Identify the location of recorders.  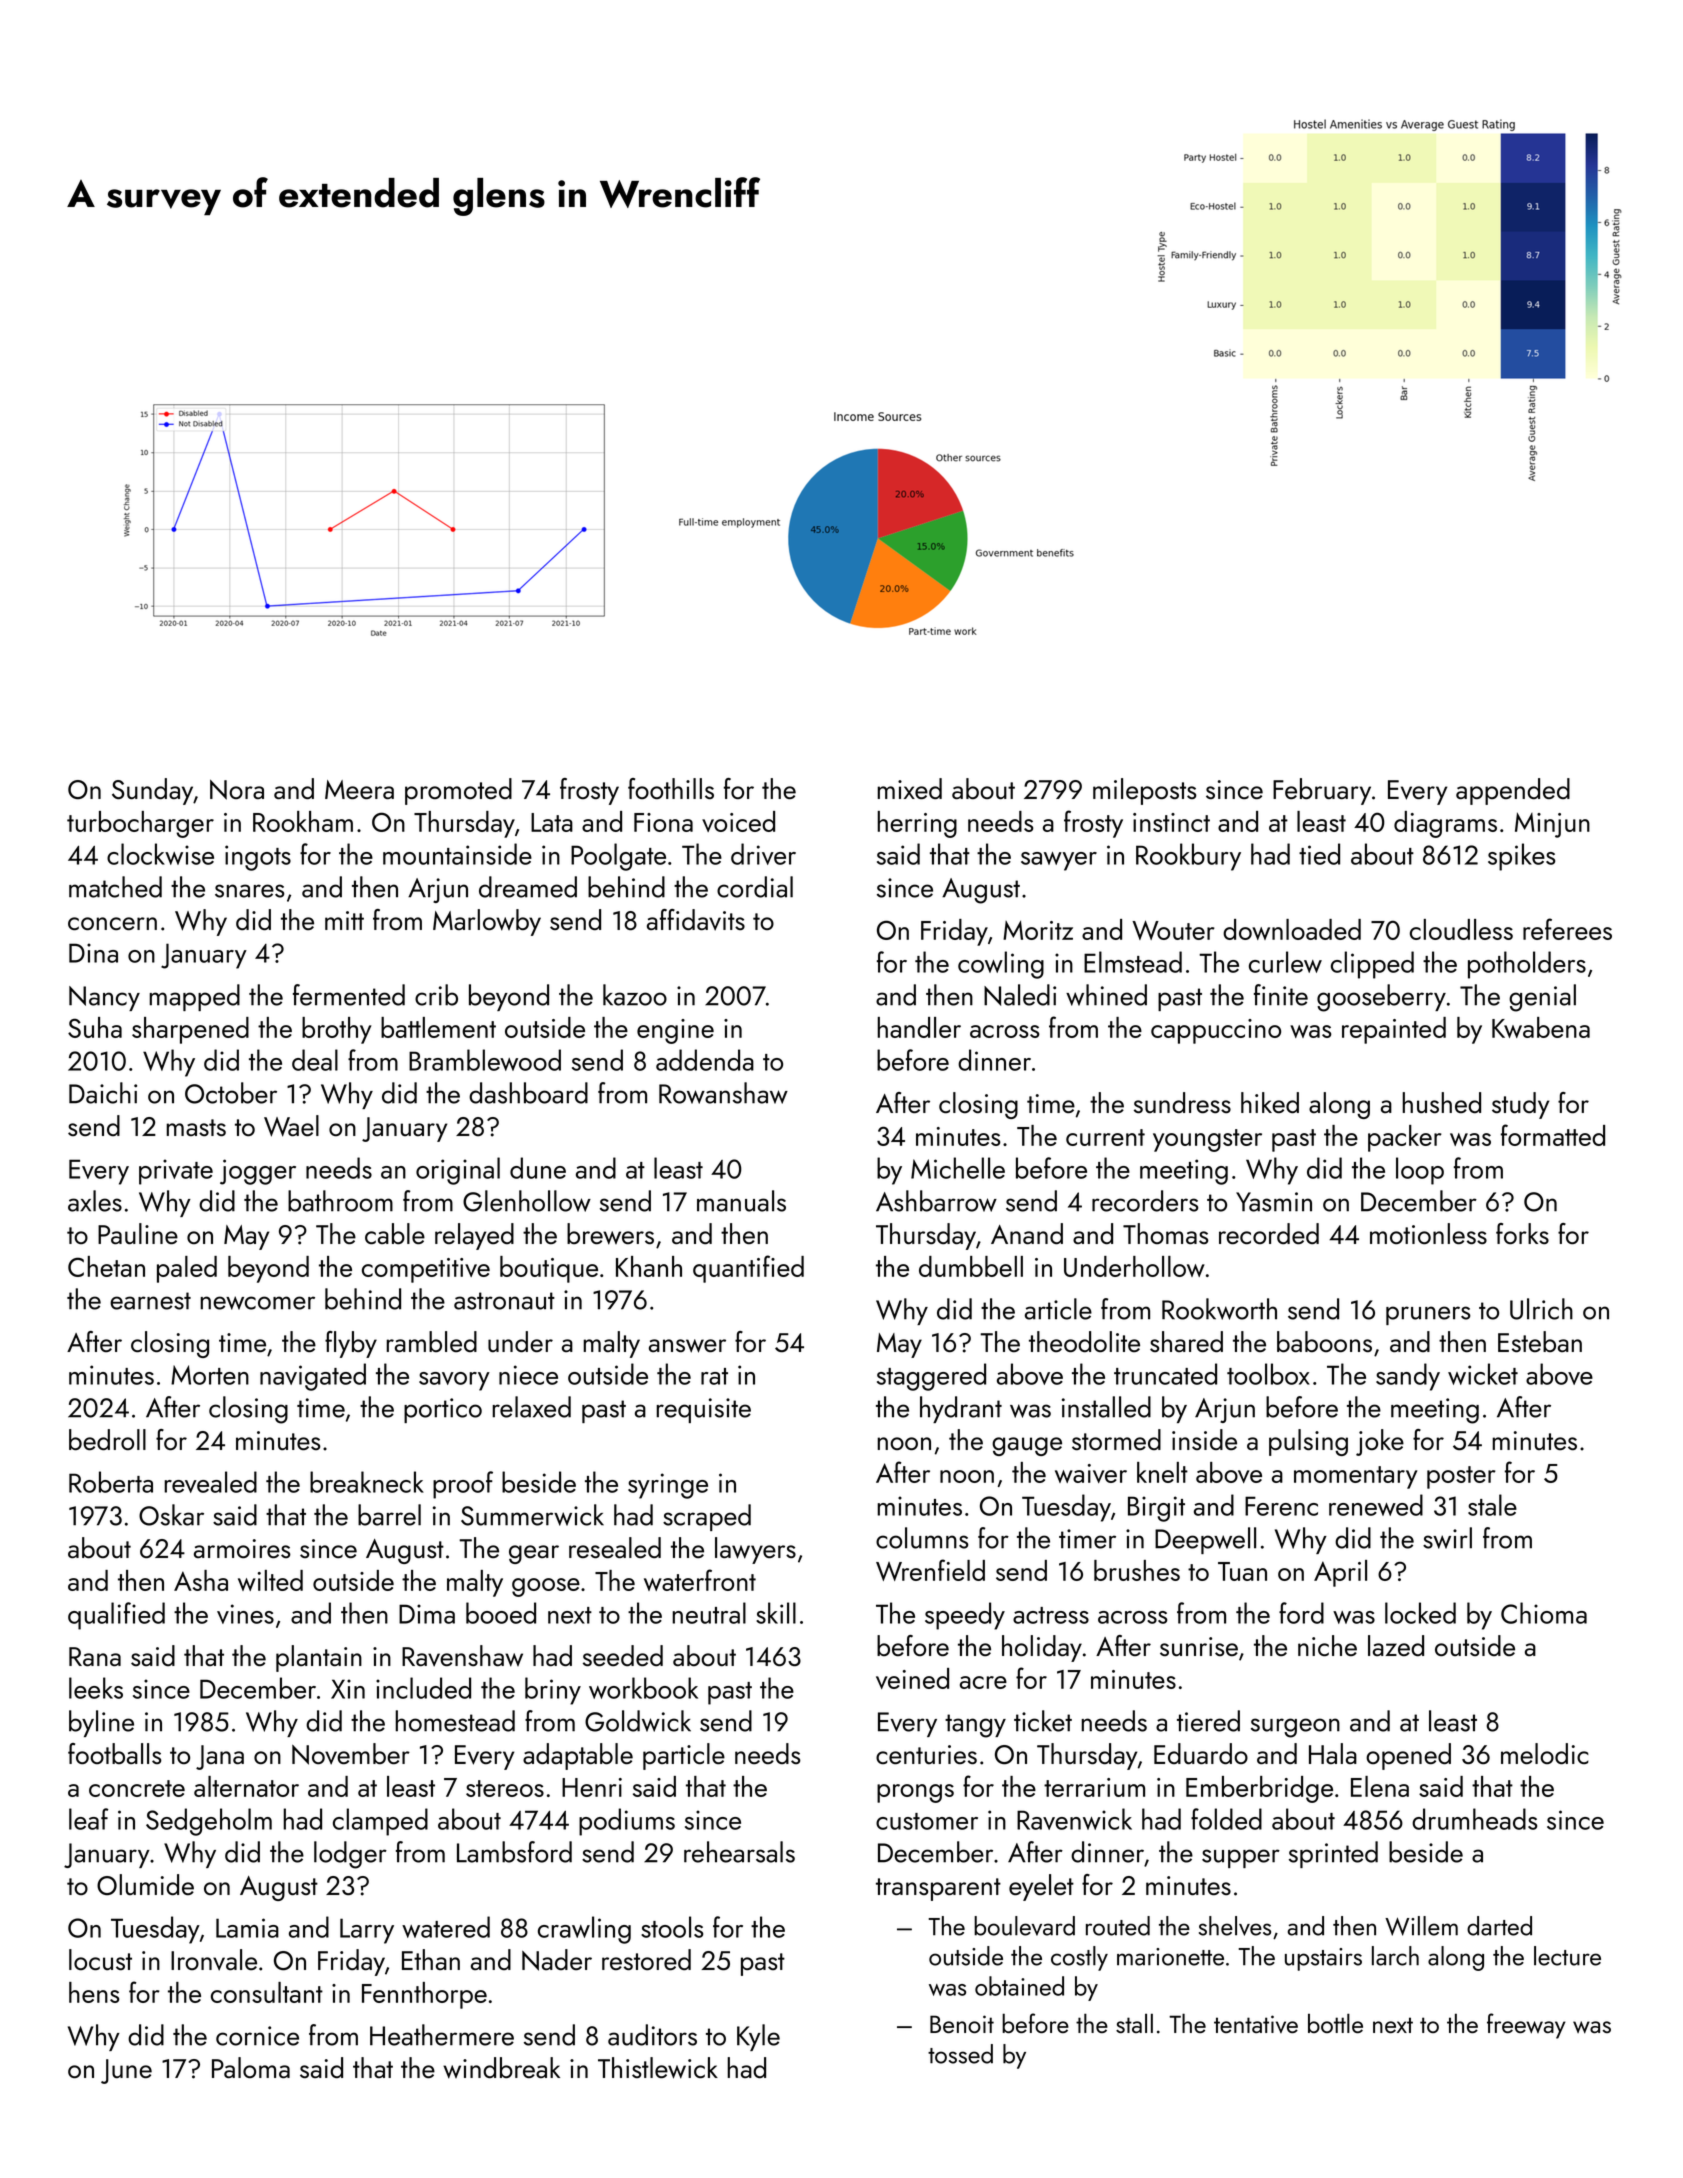
(1145, 1201).
